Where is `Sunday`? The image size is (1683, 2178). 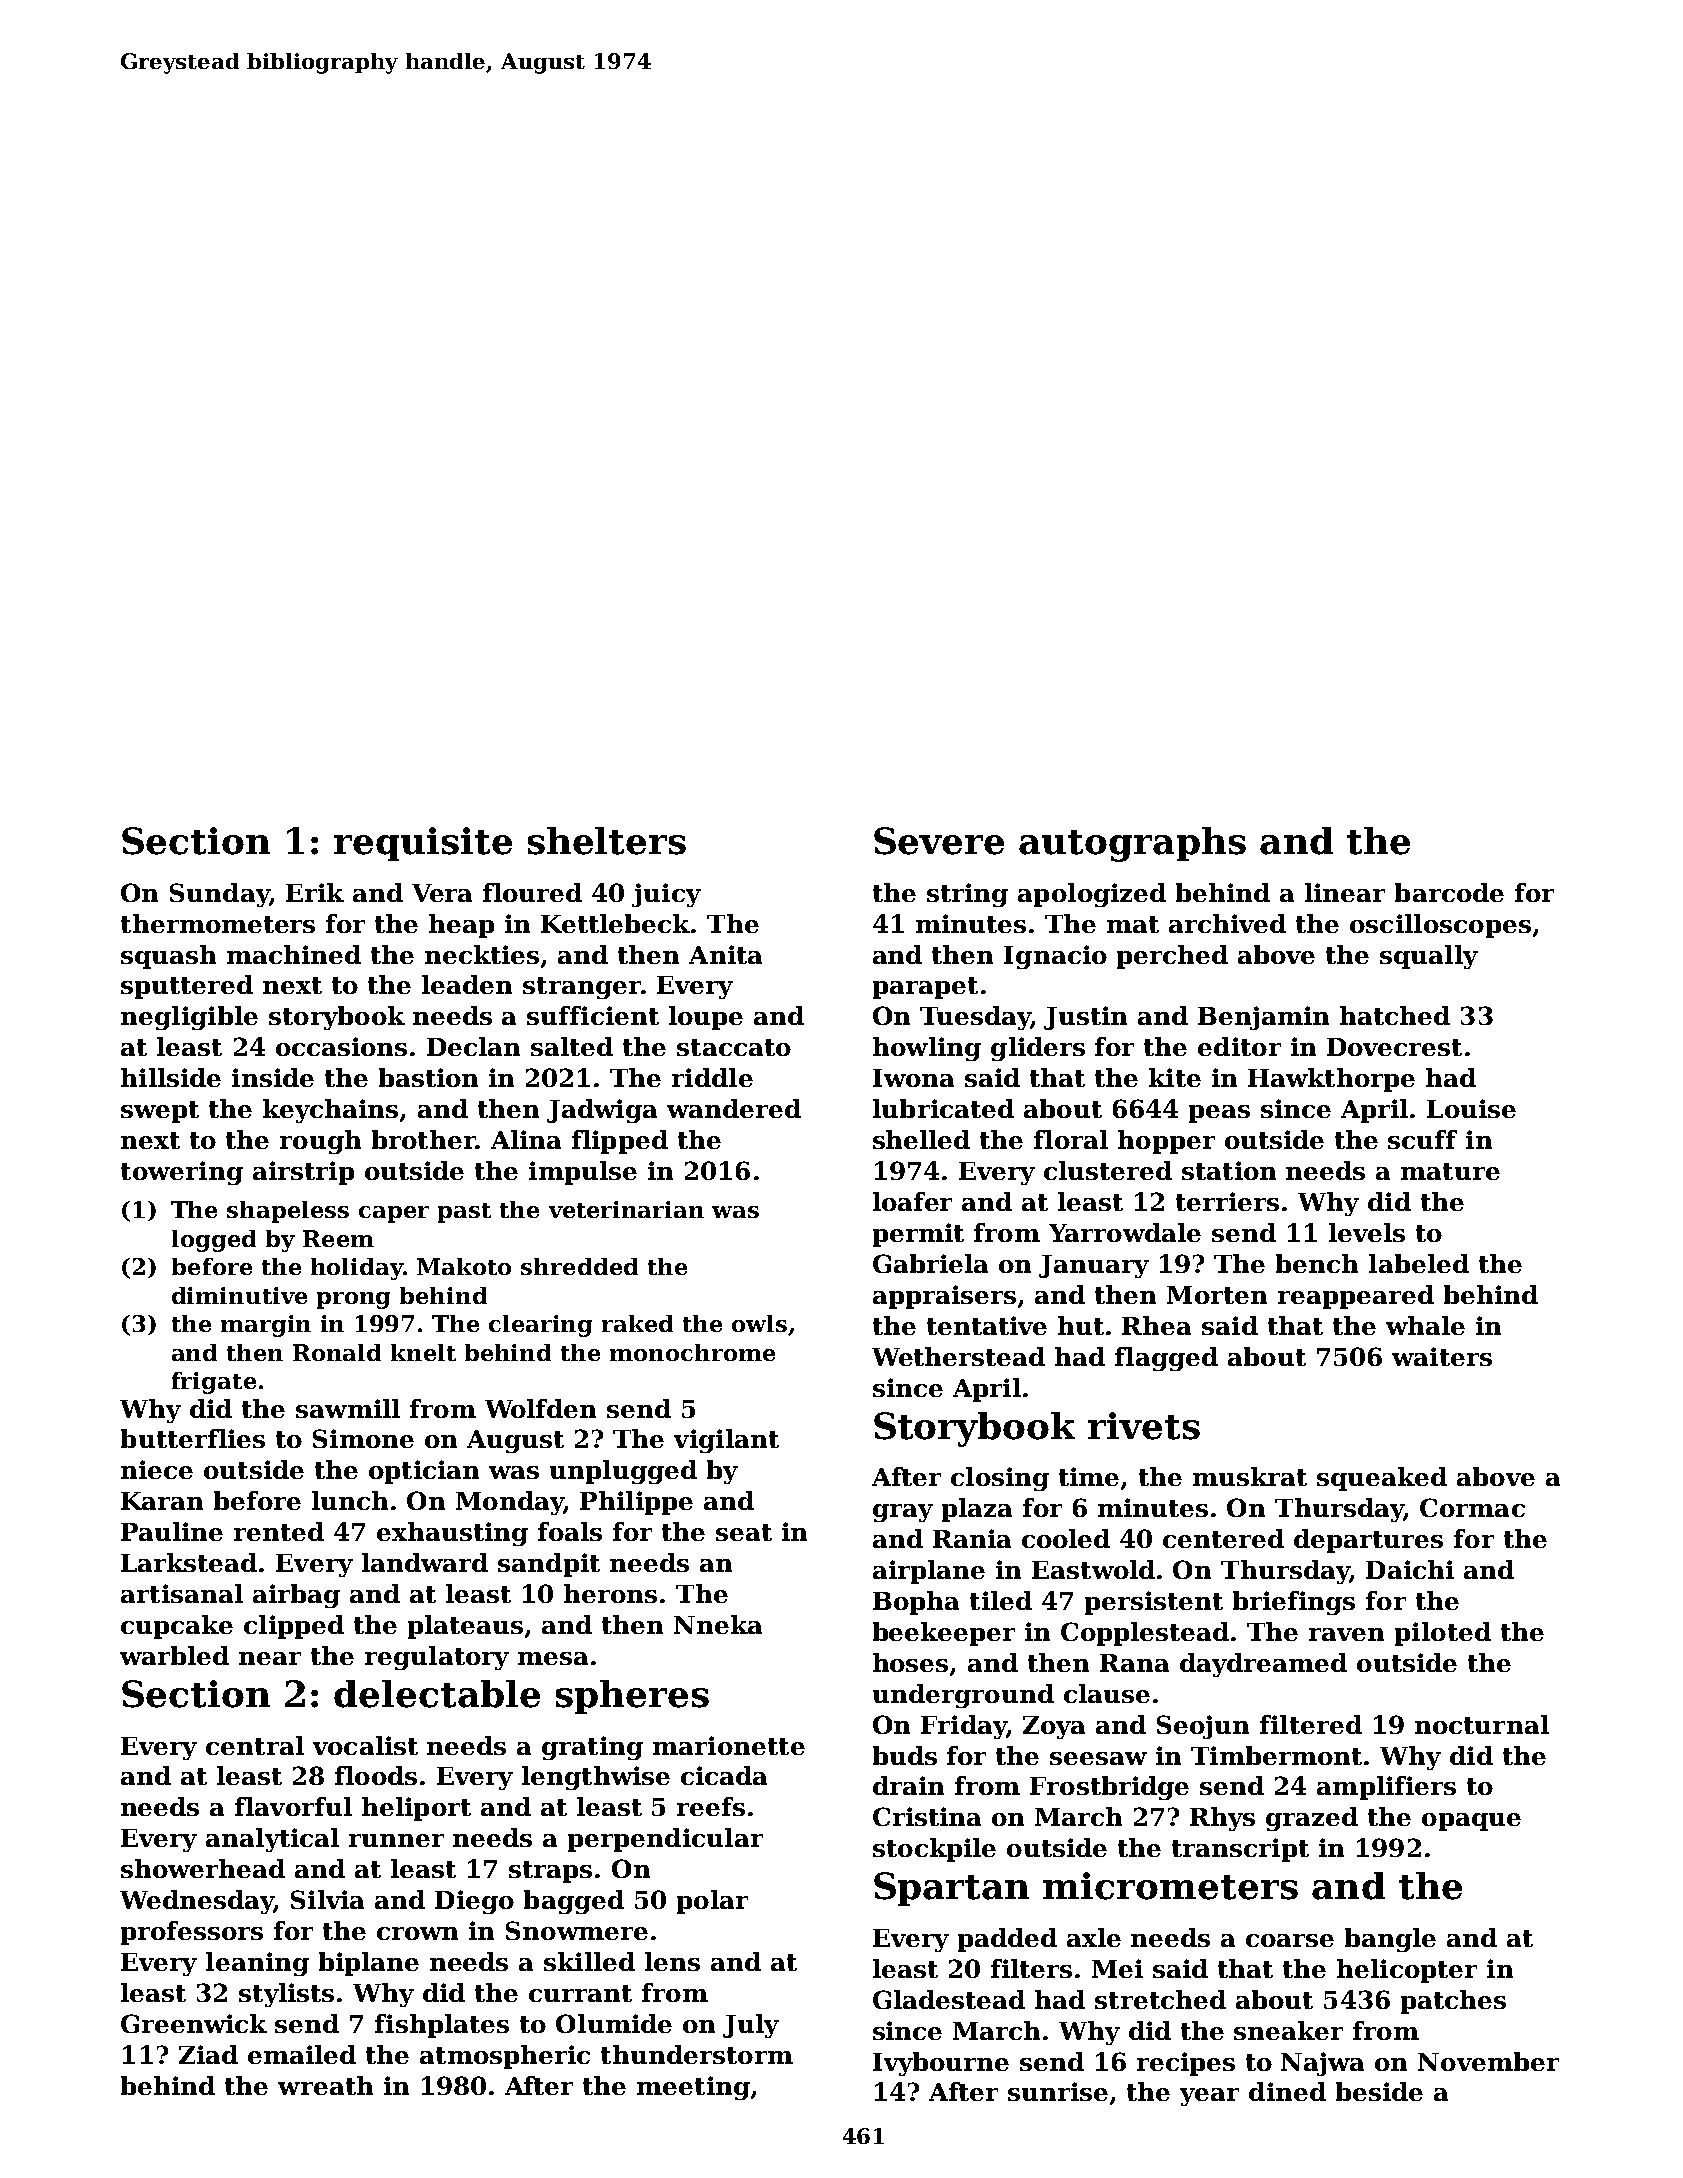
Sunday is located at coordinates (219, 895).
